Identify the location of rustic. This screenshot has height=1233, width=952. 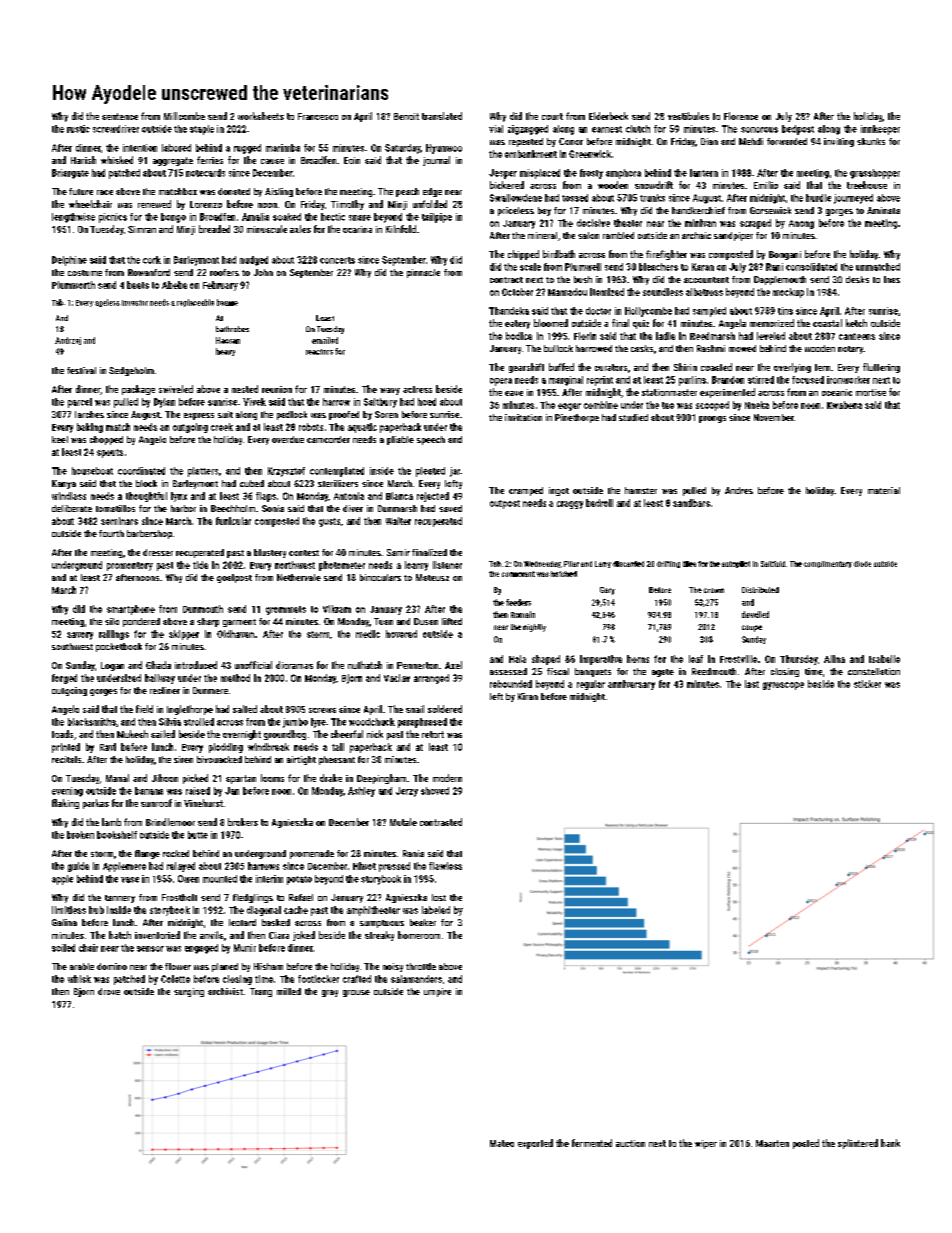
(78, 129).
